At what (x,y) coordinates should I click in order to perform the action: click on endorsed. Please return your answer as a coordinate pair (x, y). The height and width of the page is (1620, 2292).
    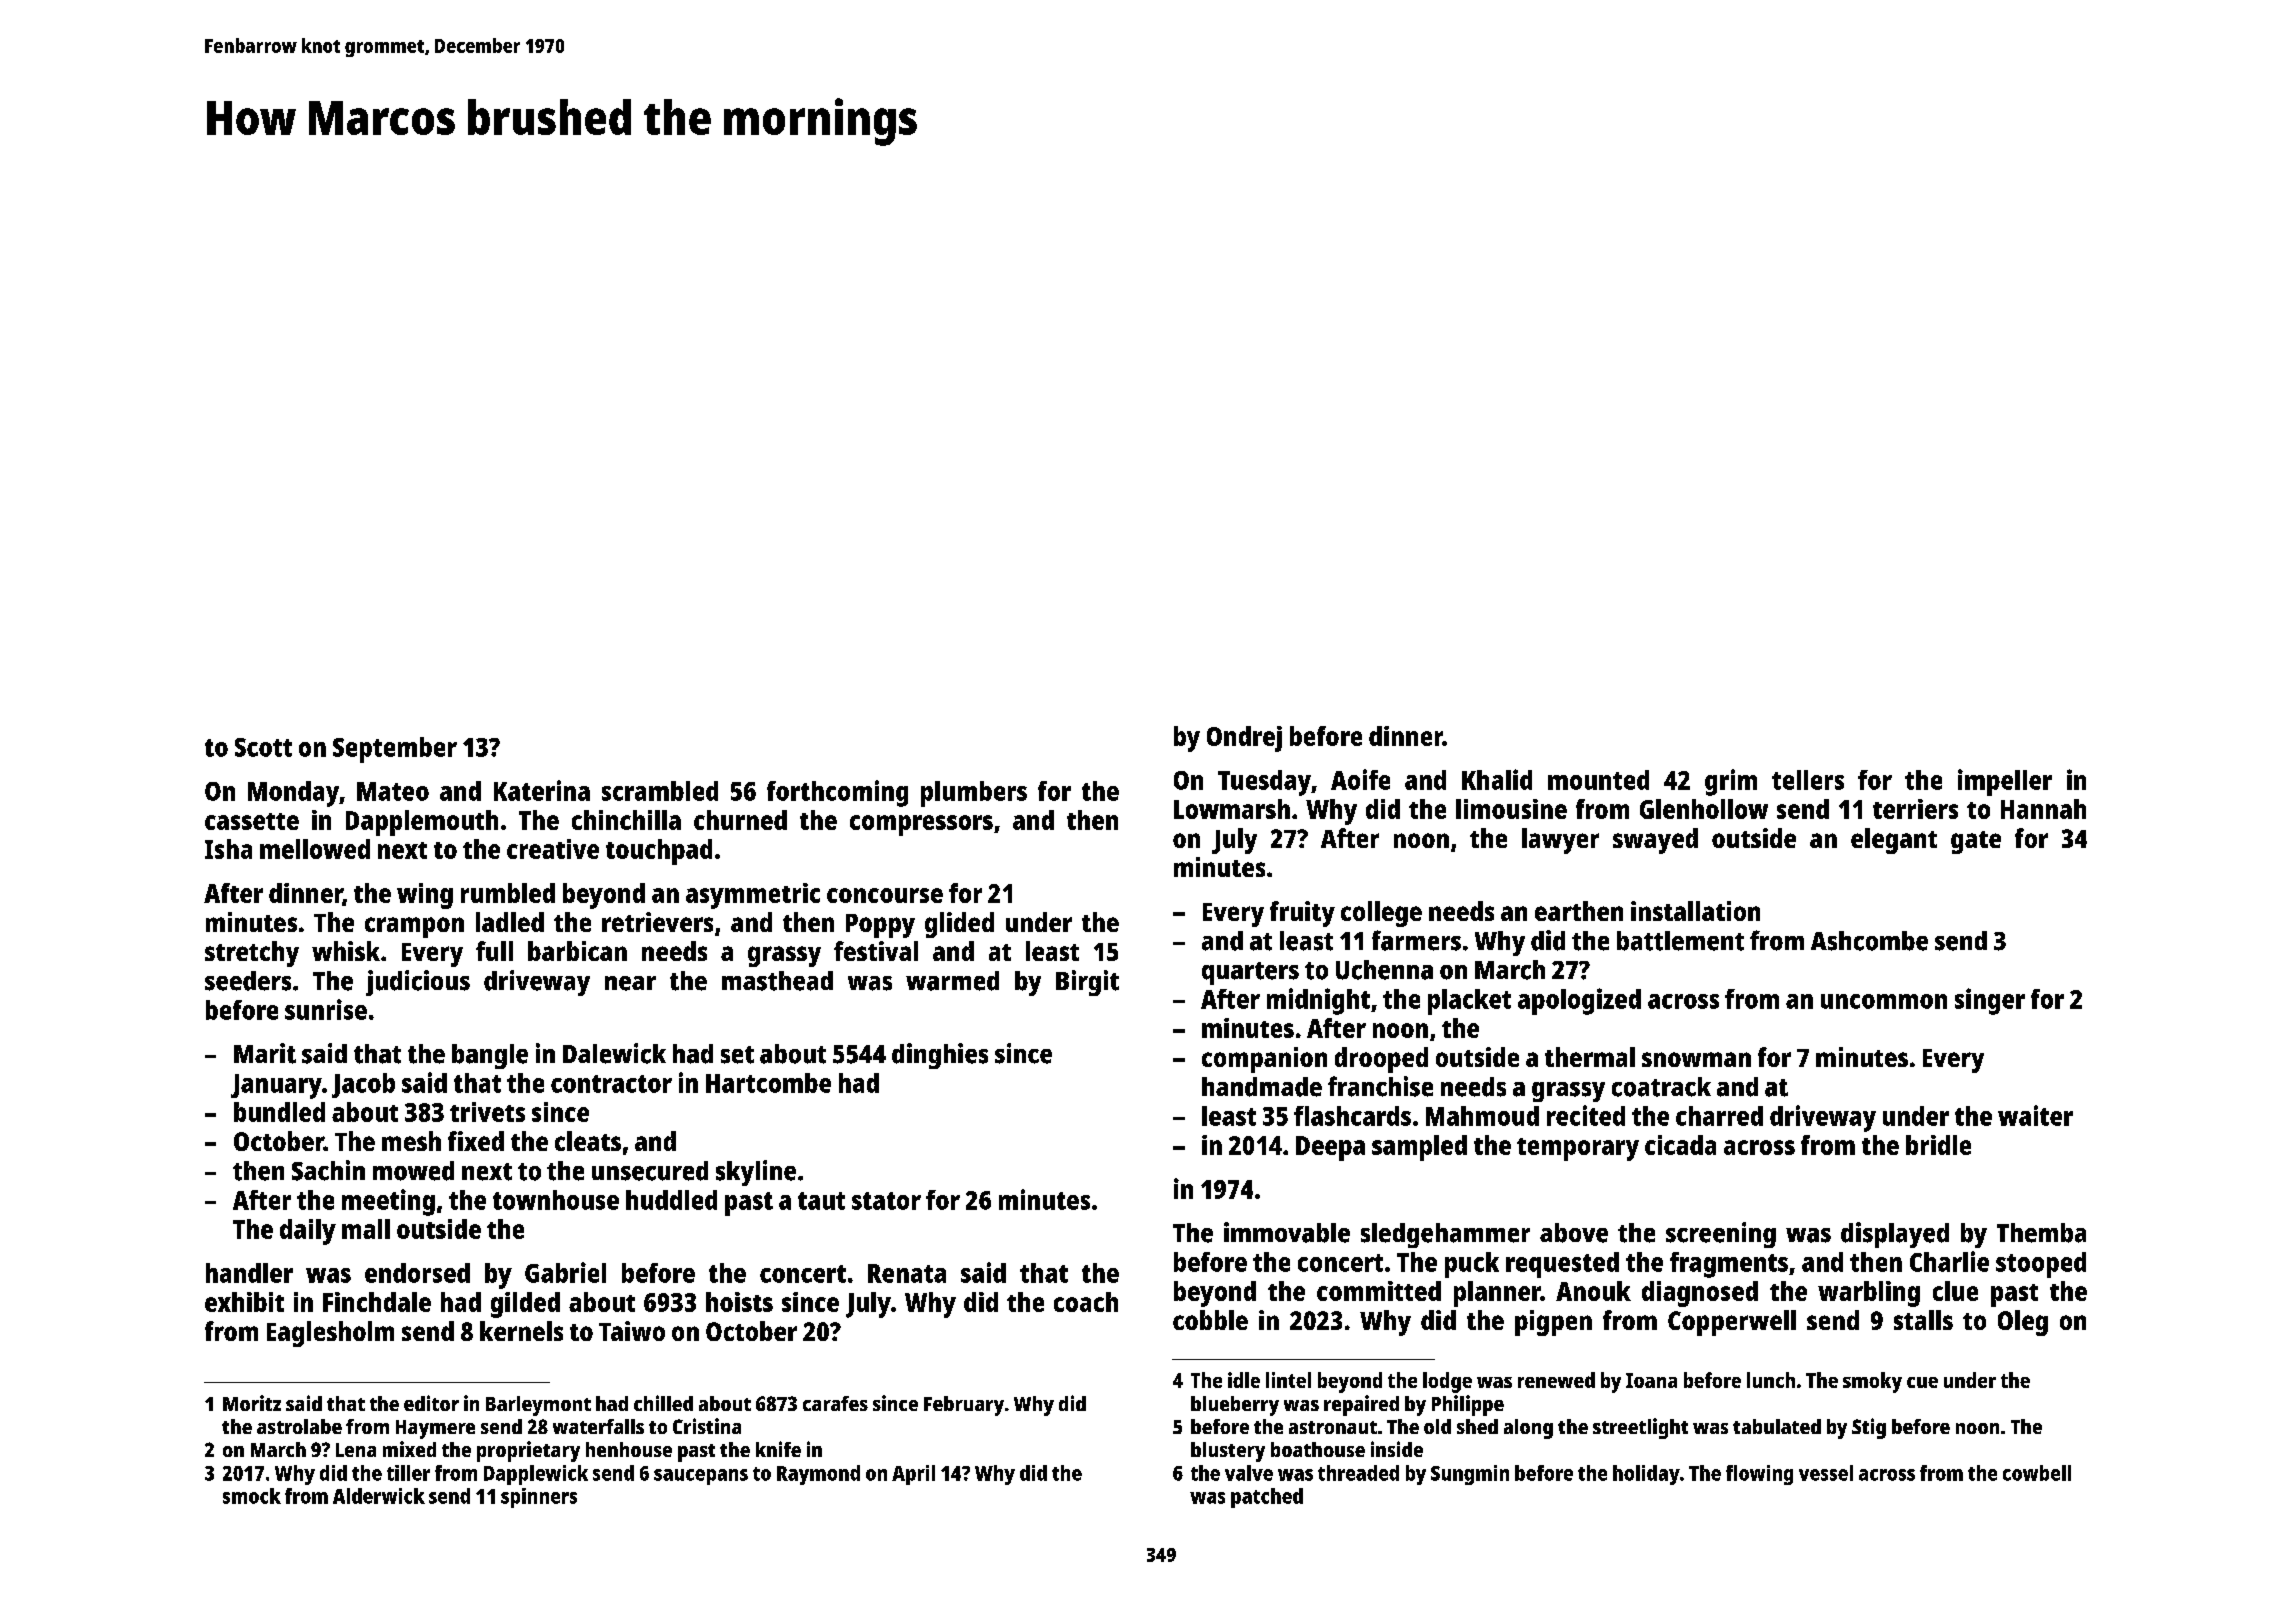
    Looking at the image, I should click on (417, 1273).
